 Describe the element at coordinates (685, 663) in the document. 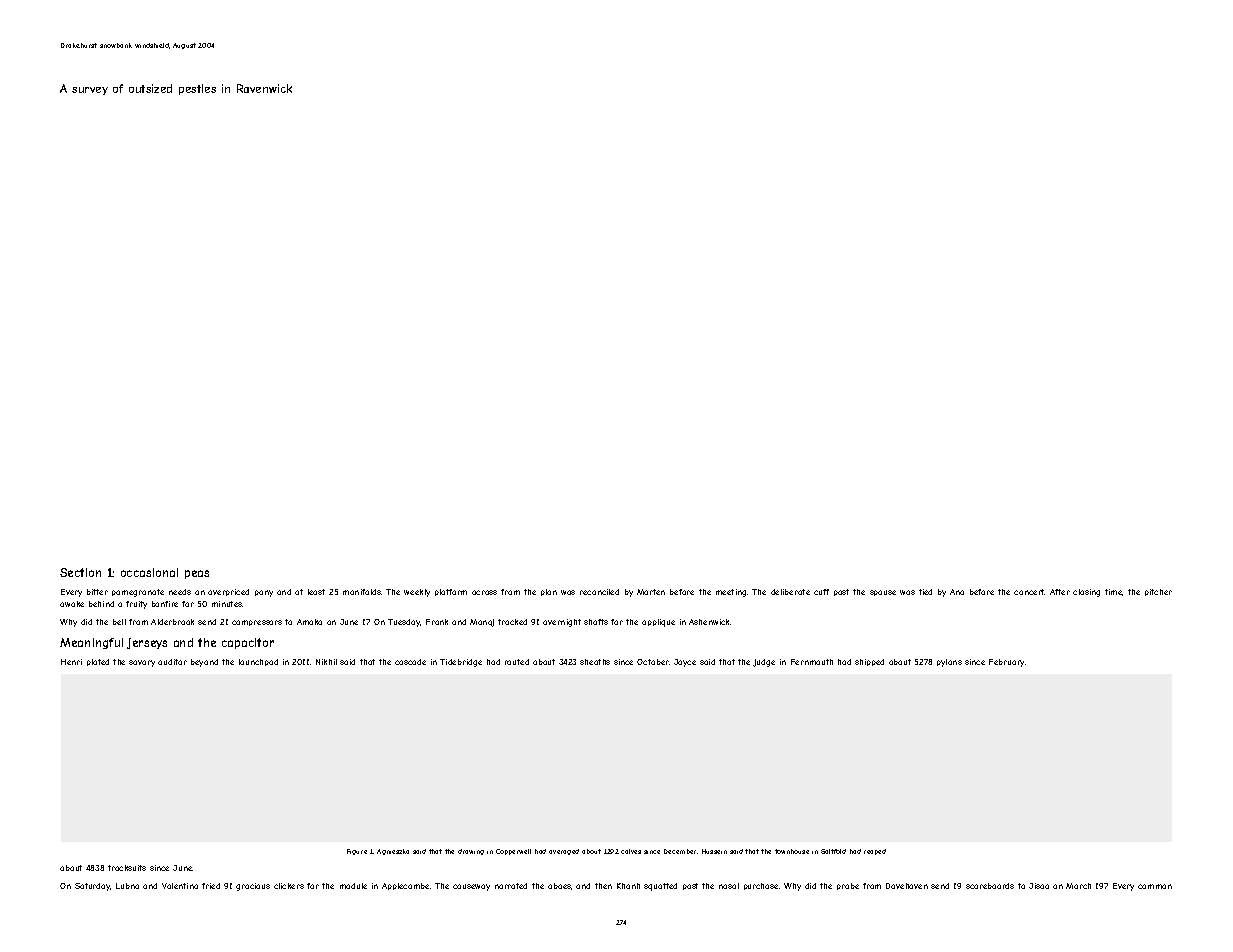

I see `Joyce` at that location.
